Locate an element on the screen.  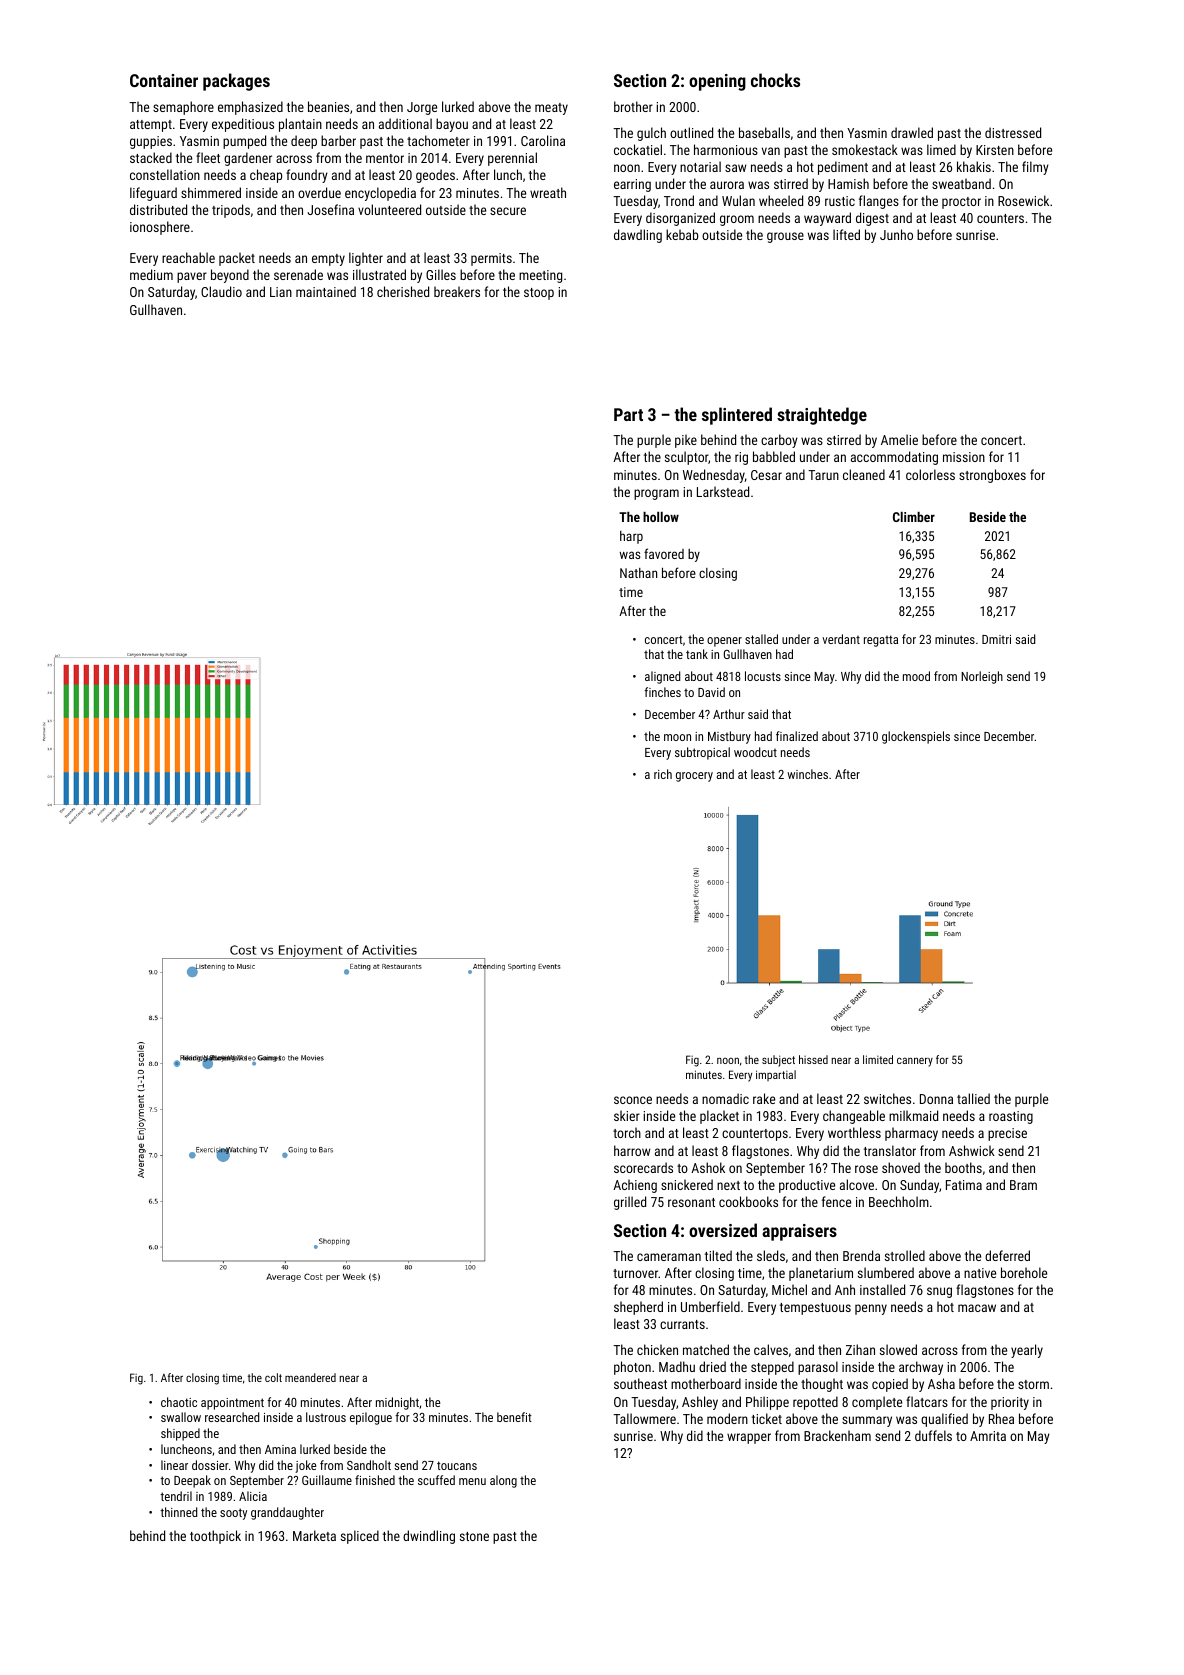
Fatima is located at coordinates (964, 1185).
